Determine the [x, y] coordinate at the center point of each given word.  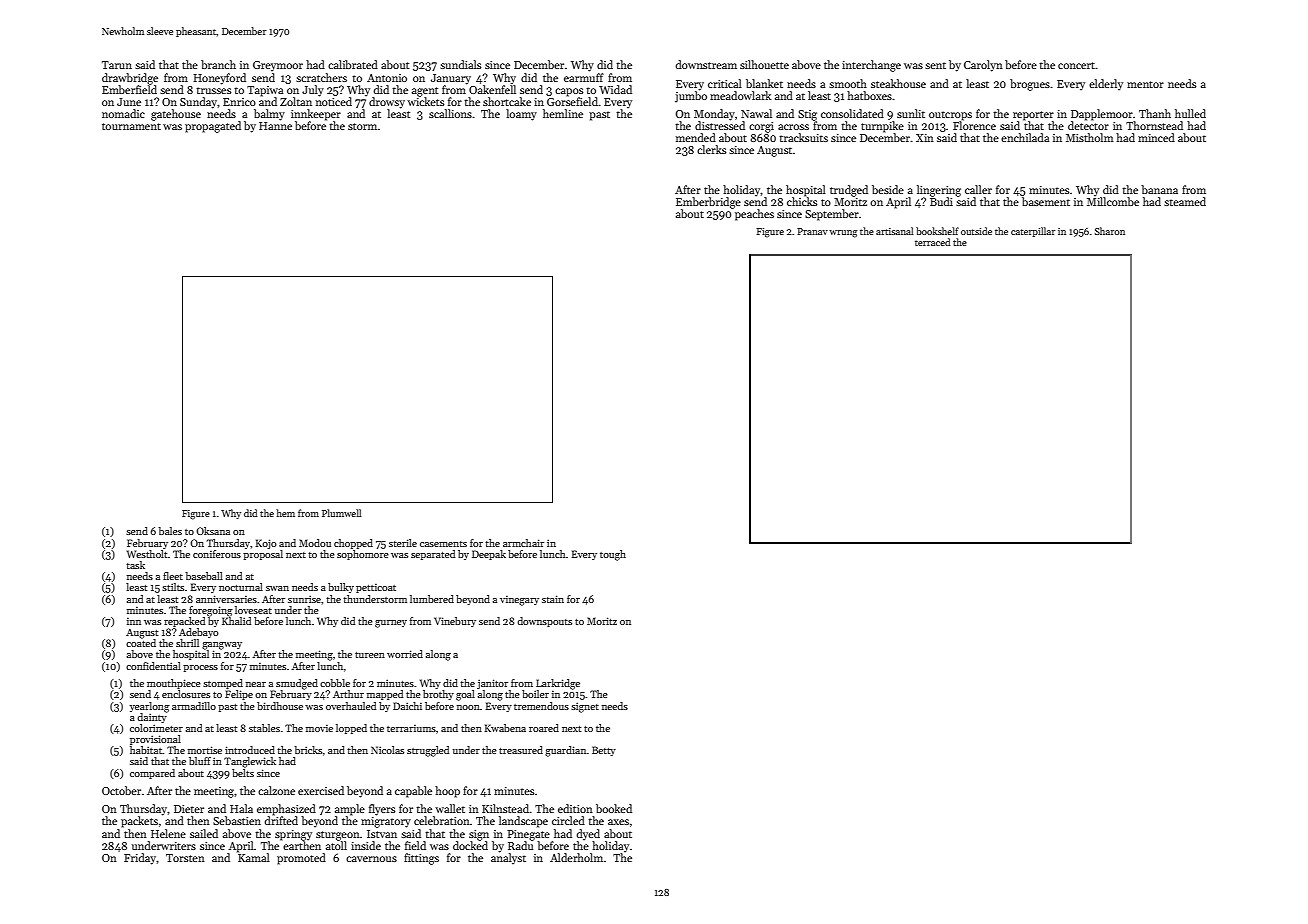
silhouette [764, 64]
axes [618, 822]
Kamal [254, 857]
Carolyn [983, 66]
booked [614, 808]
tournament [131, 126]
